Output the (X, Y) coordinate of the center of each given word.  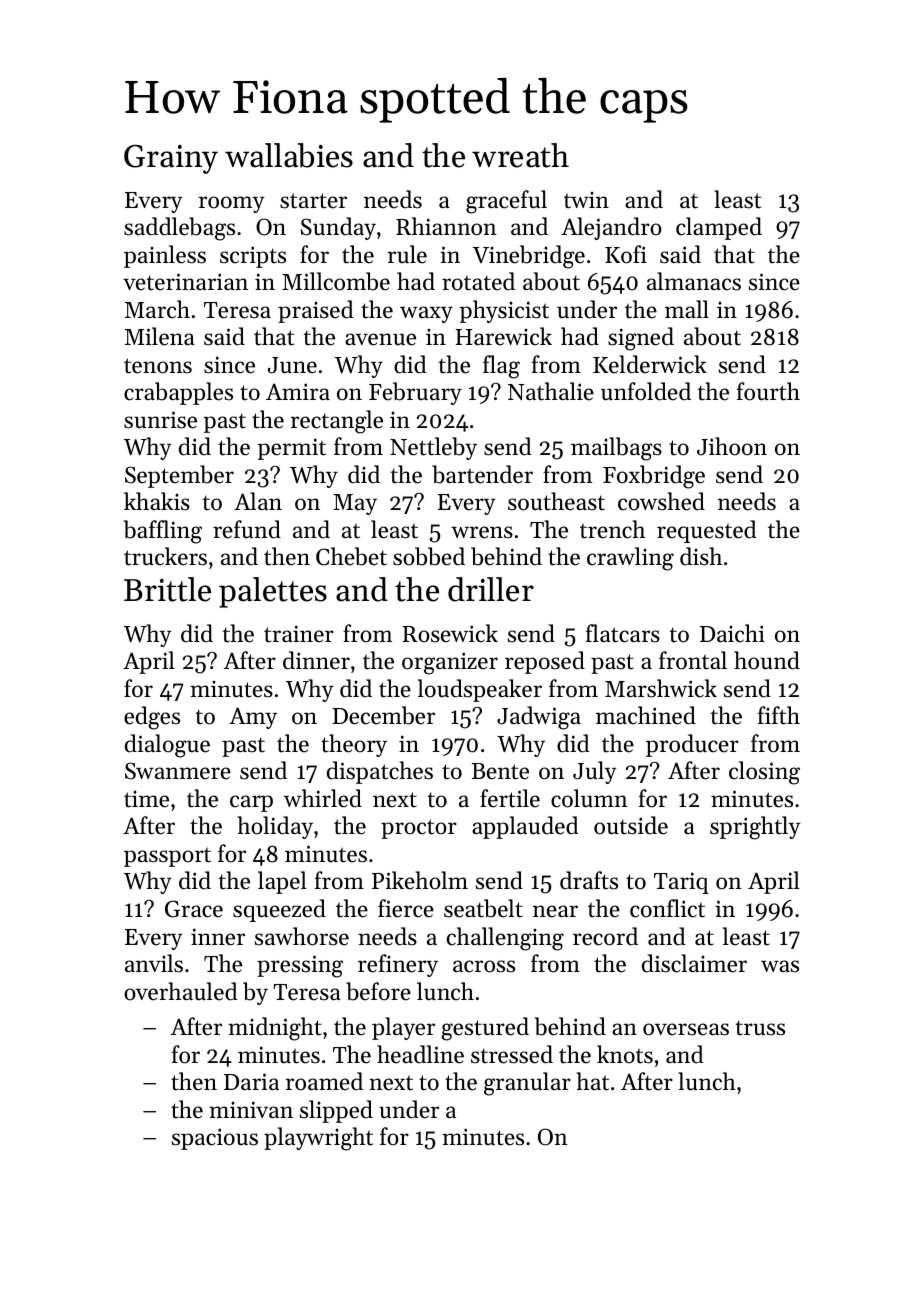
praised (316, 311)
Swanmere (178, 771)
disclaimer (694, 963)
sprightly (755, 828)
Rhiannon (446, 226)
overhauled (181, 991)
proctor (419, 829)
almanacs (694, 281)
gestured (485, 1029)
